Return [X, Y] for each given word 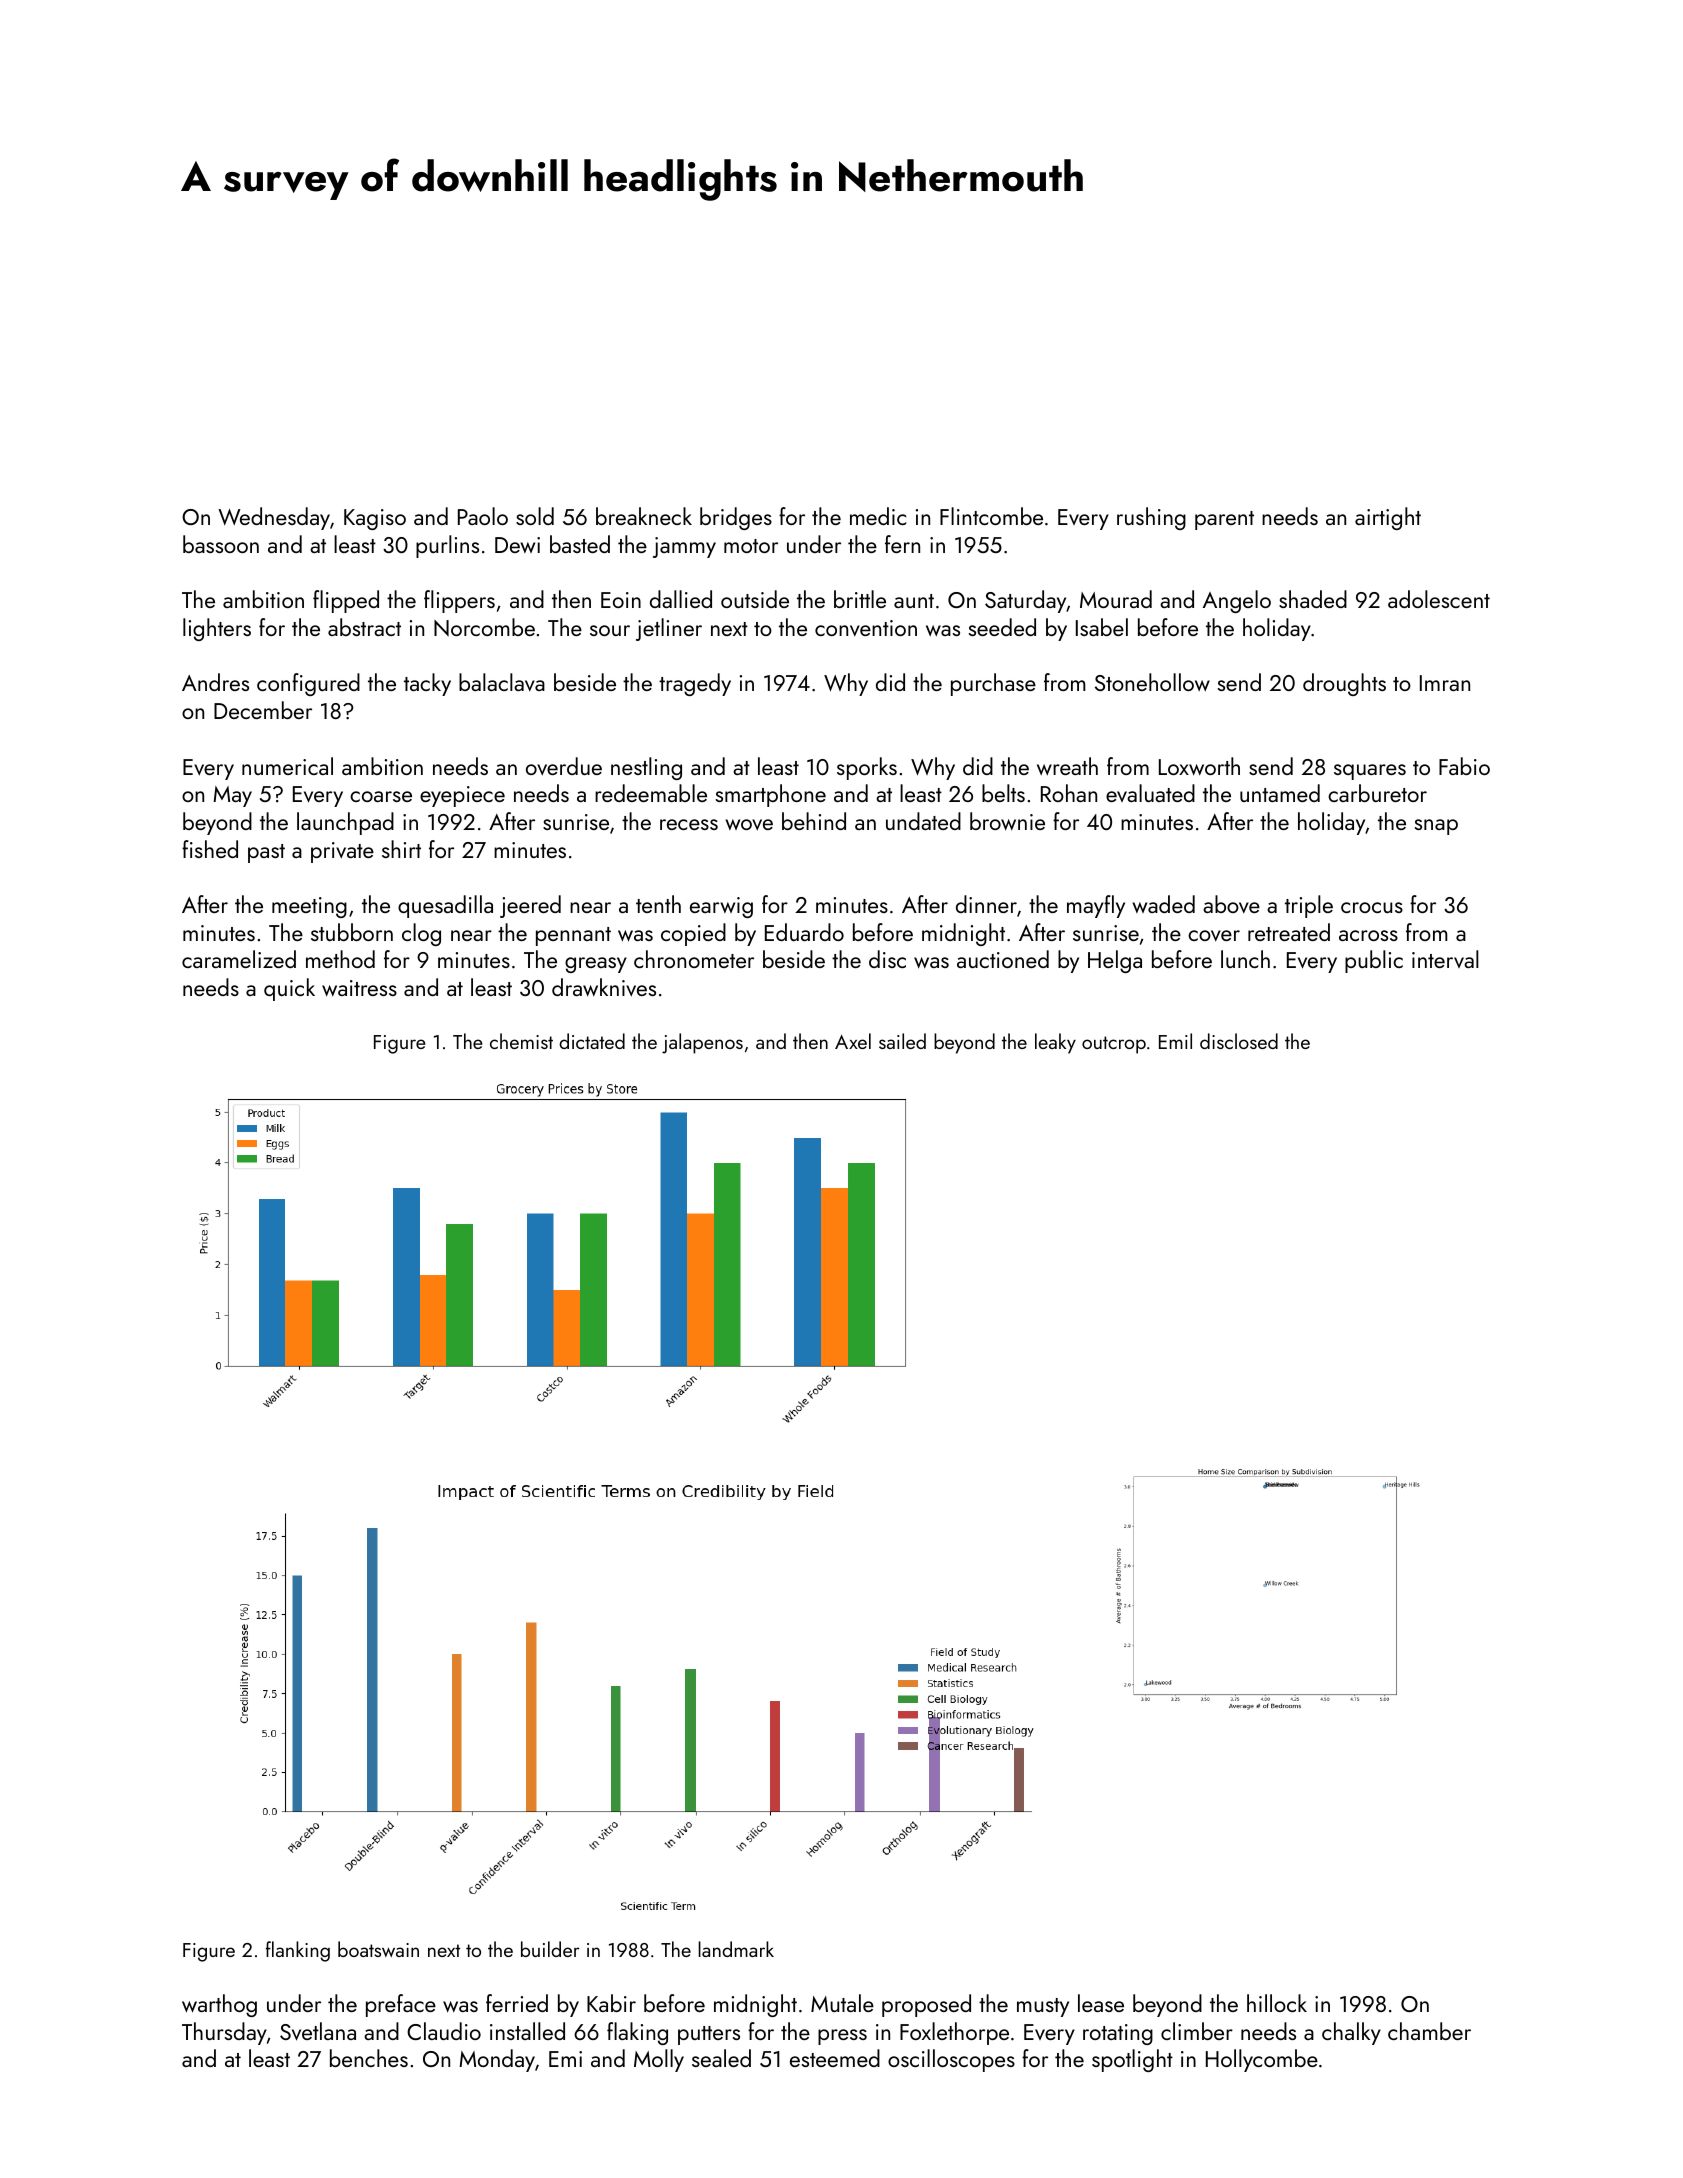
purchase [993, 684]
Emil [1175, 1041]
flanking [298, 1951]
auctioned [1003, 959]
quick [289, 989]
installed [527, 2031]
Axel [853, 1041]
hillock [1277, 2003]
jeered [530, 906]
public [1374, 961]
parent [1224, 520]
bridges [736, 518]
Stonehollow [1152, 682]
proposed [926, 2005]
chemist [521, 1041]
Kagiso [375, 519]
